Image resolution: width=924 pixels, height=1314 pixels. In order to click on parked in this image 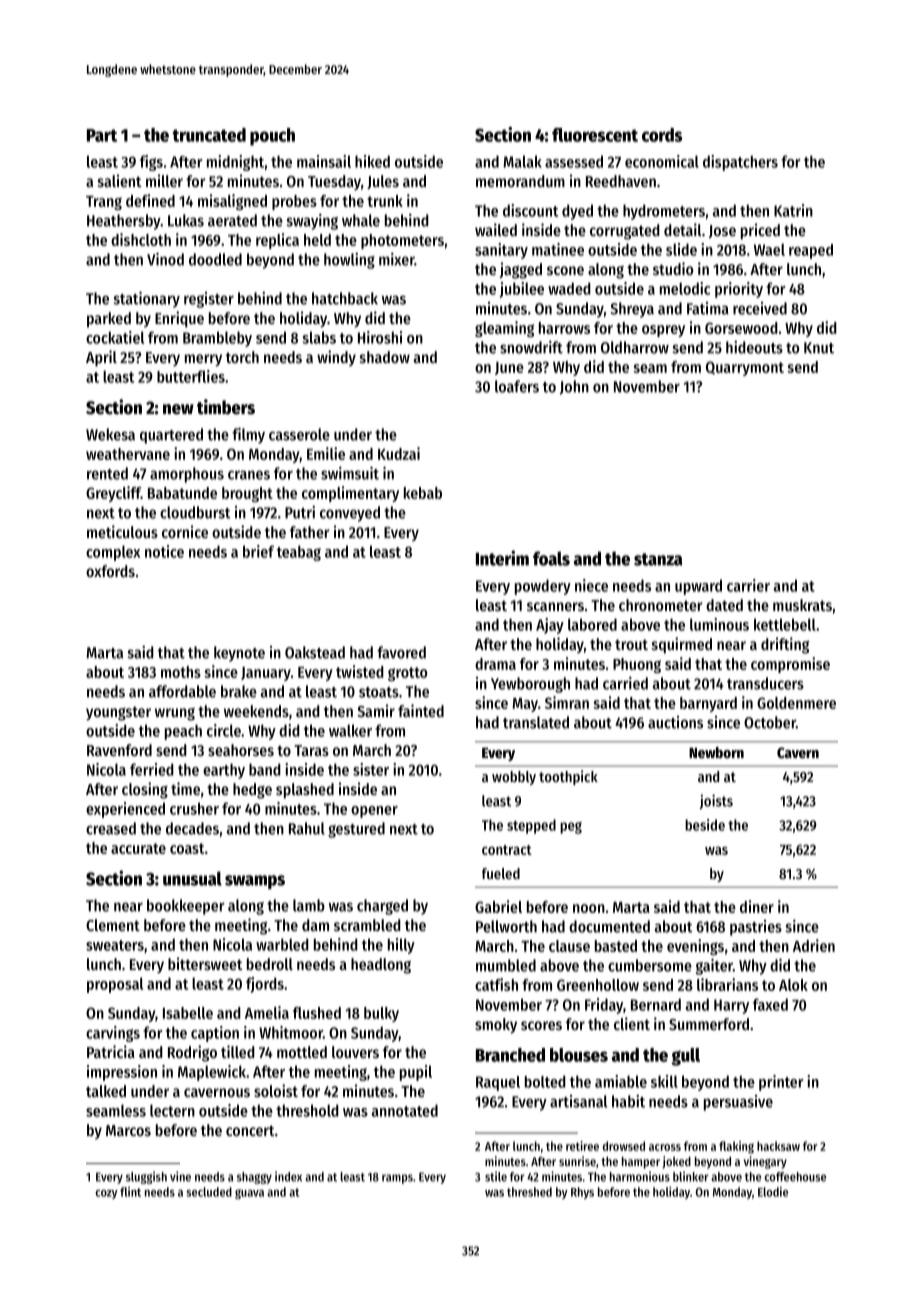, I will do `click(109, 320)`.
